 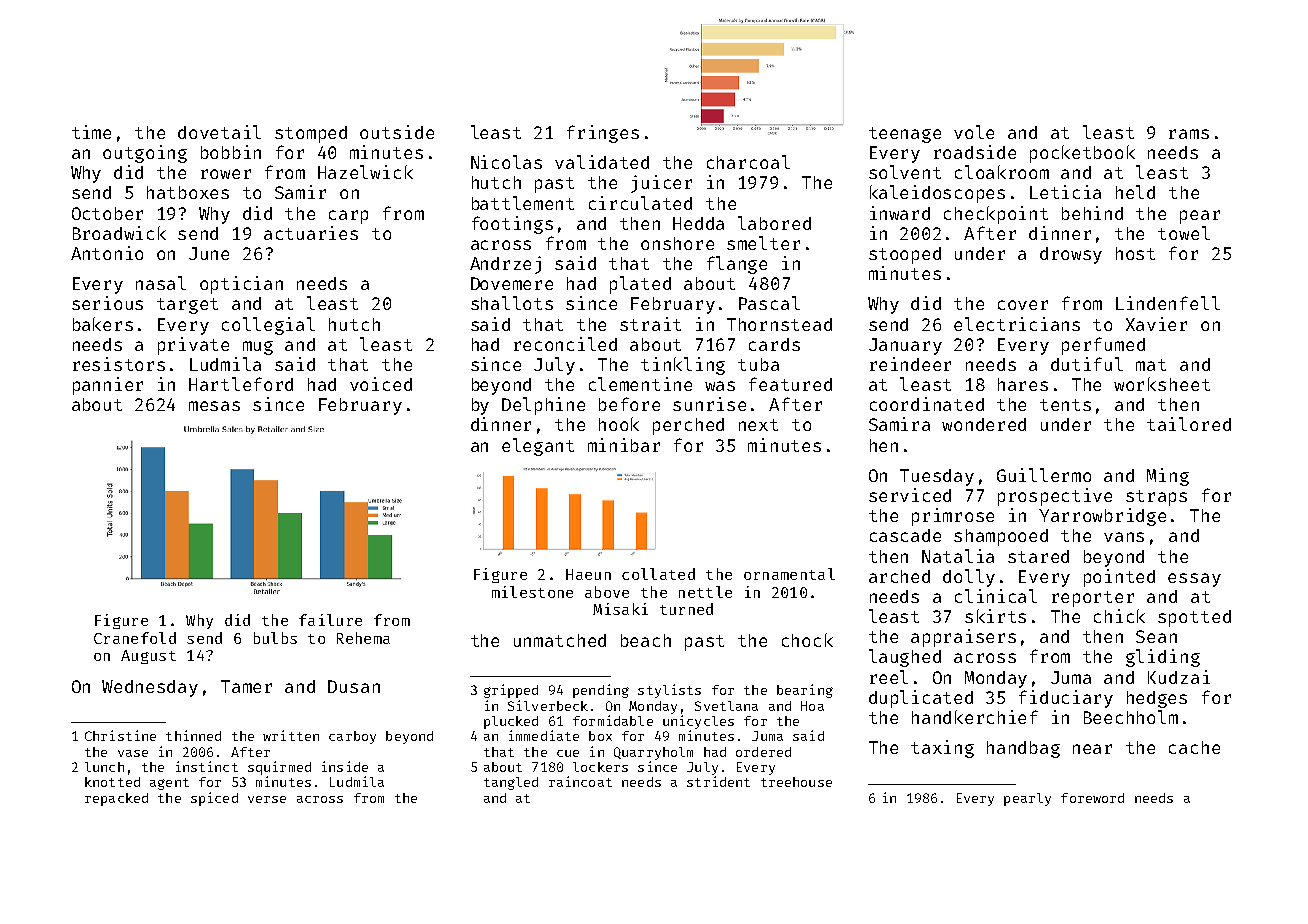 What do you see at coordinates (620, 609) in the page?
I see `Misaki` at bounding box center [620, 609].
